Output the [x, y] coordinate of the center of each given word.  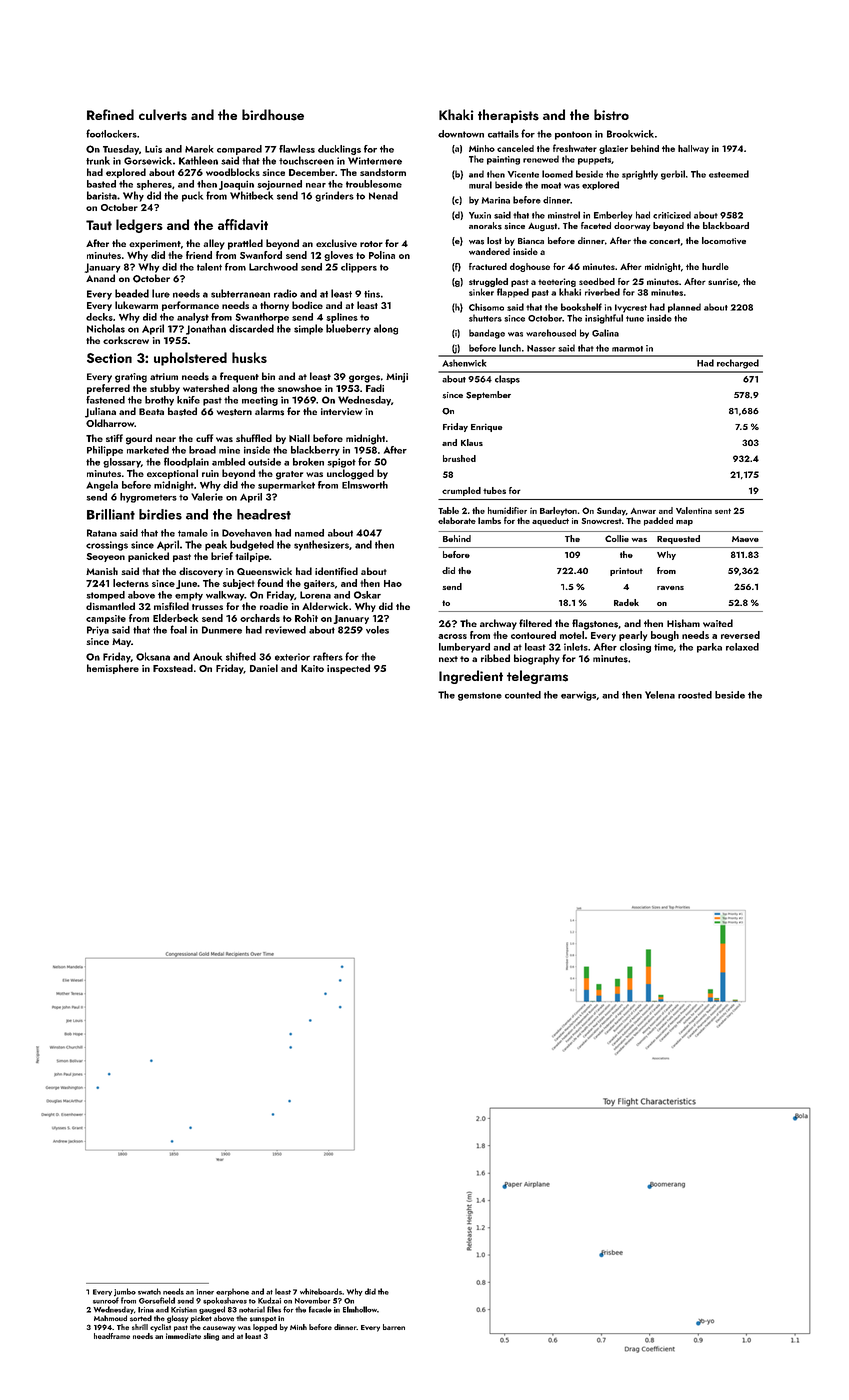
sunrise [723, 281]
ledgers [139, 226]
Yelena [660, 695]
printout [626, 571]
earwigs [578, 696]
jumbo [125, 1292]
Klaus [472, 442]
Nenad [383, 195]
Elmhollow [360, 1309]
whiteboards [321, 1291]
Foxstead [173, 668]
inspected [348, 669]
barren [394, 1327]
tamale [193, 533]
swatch [149, 1291]
